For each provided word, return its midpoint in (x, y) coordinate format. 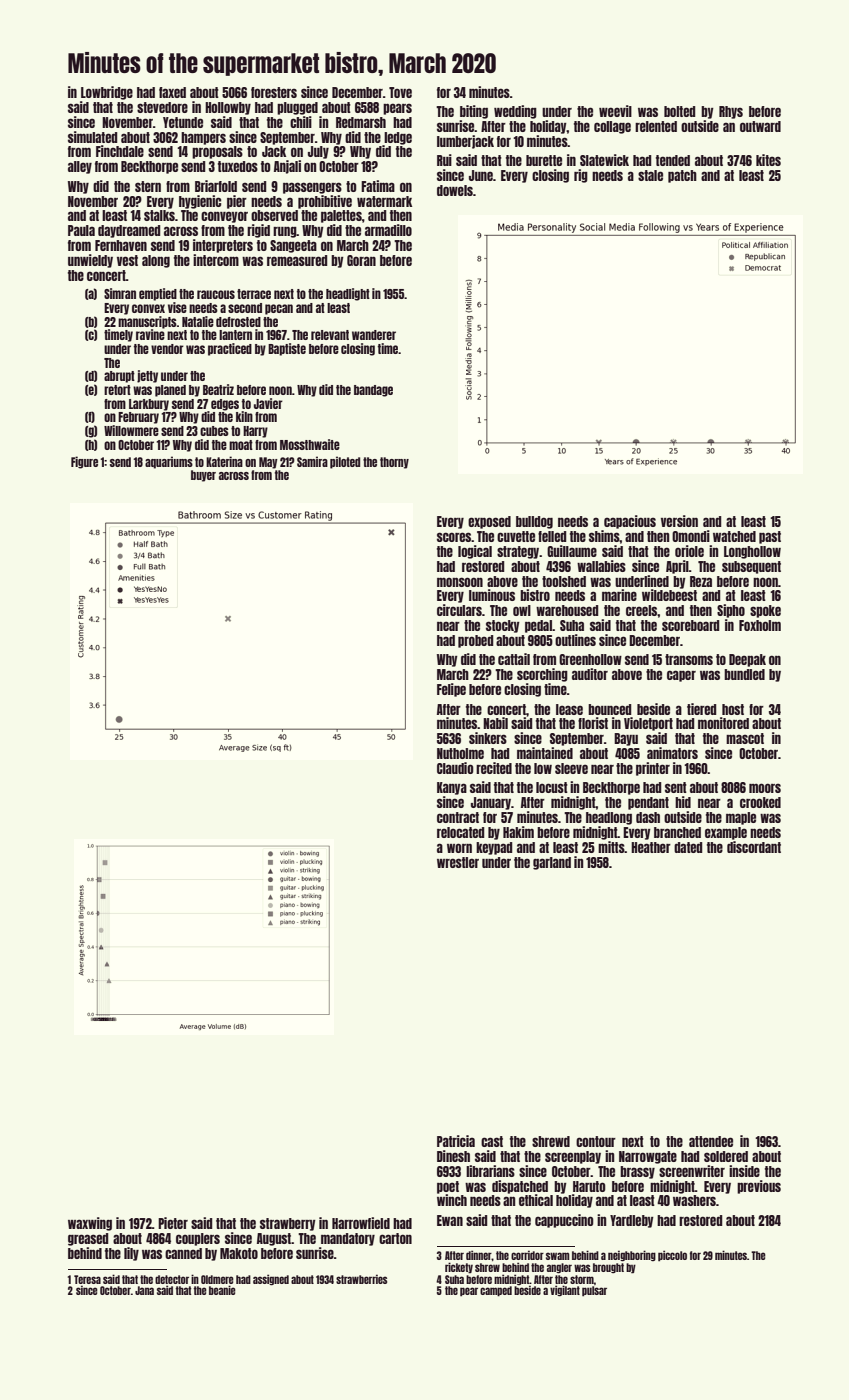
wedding (515, 112)
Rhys (731, 112)
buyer (203, 476)
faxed (172, 92)
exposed (489, 522)
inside (744, 1171)
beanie (222, 1290)
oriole (689, 551)
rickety (459, 1268)
